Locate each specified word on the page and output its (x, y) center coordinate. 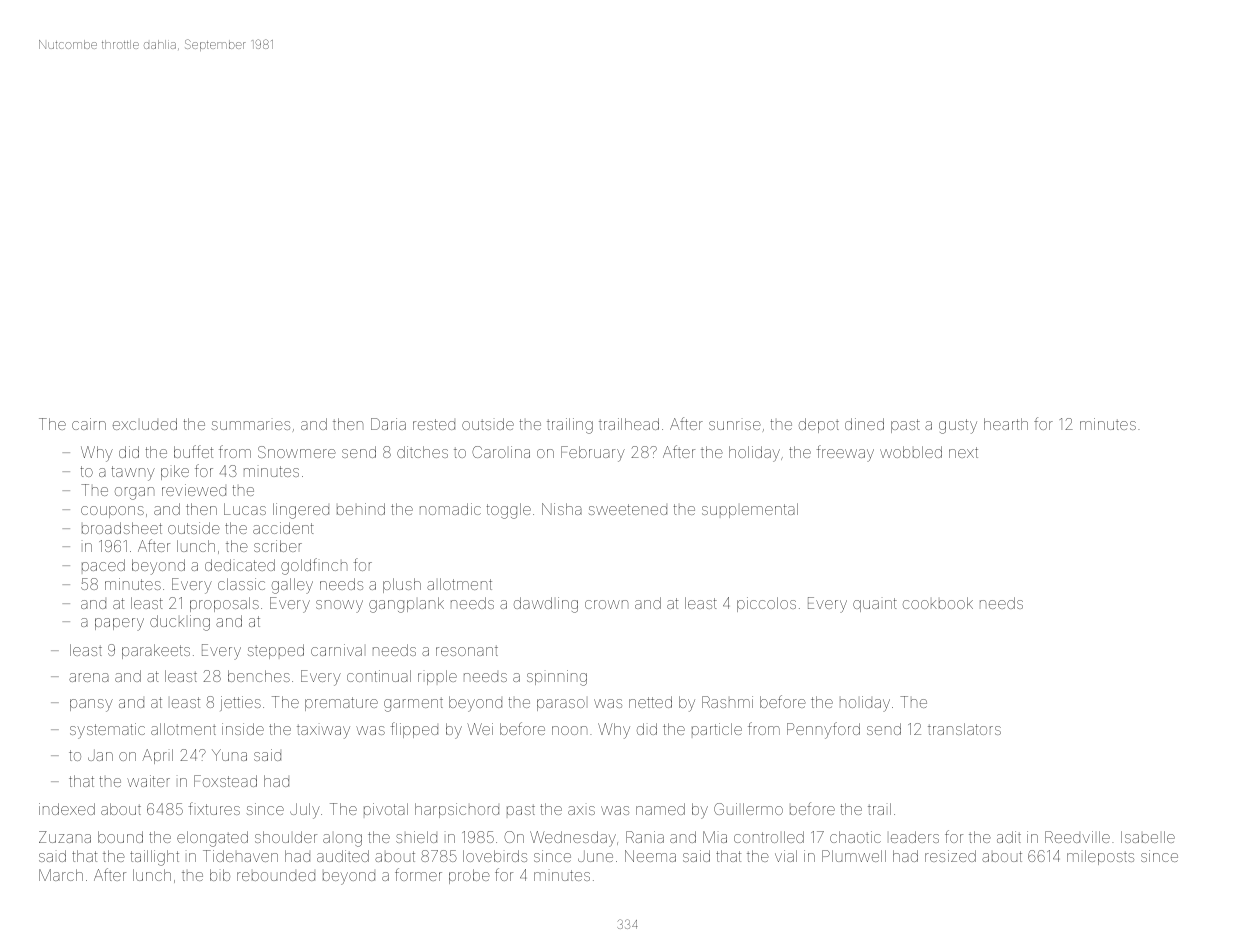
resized (950, 856)
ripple (437, 677)
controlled (769, 837)
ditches (422, 452)
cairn (89, 424)
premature (341, 704)
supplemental (750, 510)
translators (964, 729)
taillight (154, 858)
